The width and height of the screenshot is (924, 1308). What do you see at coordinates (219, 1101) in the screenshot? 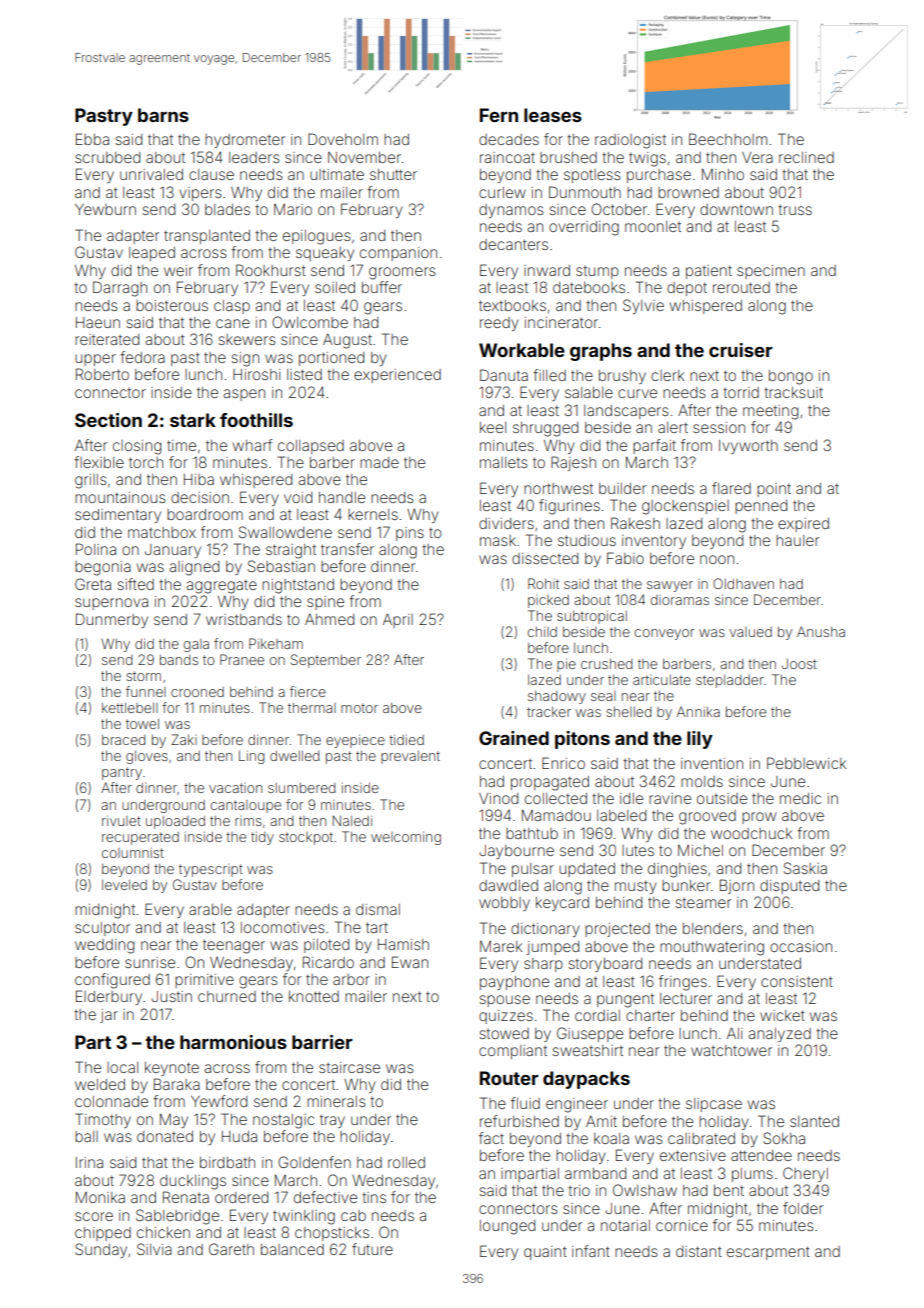
I see `Yewford` at bounding box center [219, 1101].
